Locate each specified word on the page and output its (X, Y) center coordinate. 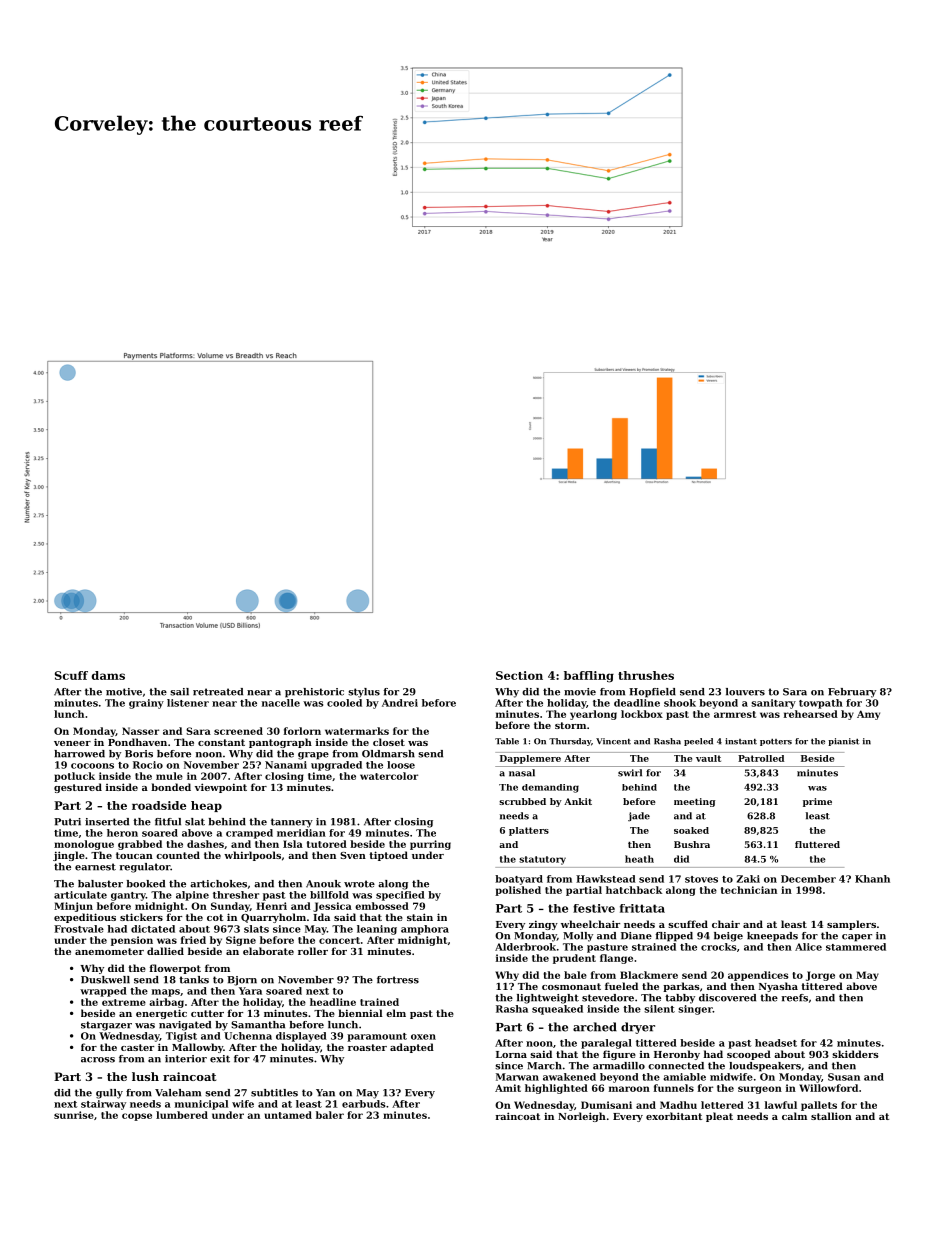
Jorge (820, 976)
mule (169, 776)
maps (166, 993)
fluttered (817, 844)
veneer (72, 743)
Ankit (578, 801)
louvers (745, 692)
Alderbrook (525, 947)
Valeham (178, 1093)
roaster (367, 1047)
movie (580, 692)
